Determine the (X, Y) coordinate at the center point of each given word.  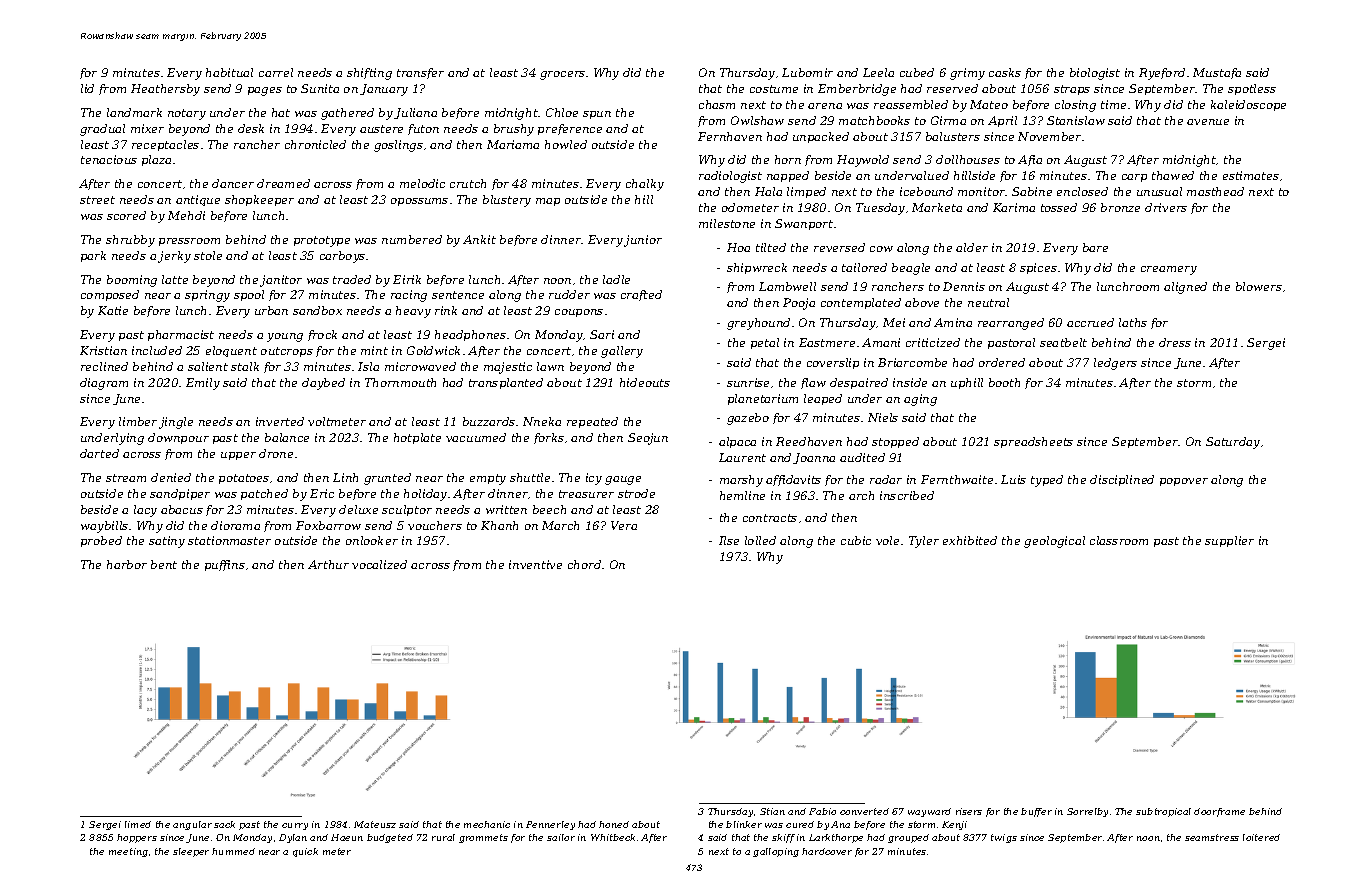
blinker (744, 824)
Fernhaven (730, 136)
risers (969, 811)
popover (1184, 482)
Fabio (822, 811)
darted (99, 453)
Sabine (1032, 191)
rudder (569, 294)
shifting (369, 74)
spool (249, 295)
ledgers (1115, 364)
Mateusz (375, 824)
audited (862, 457)
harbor (127, 564)
